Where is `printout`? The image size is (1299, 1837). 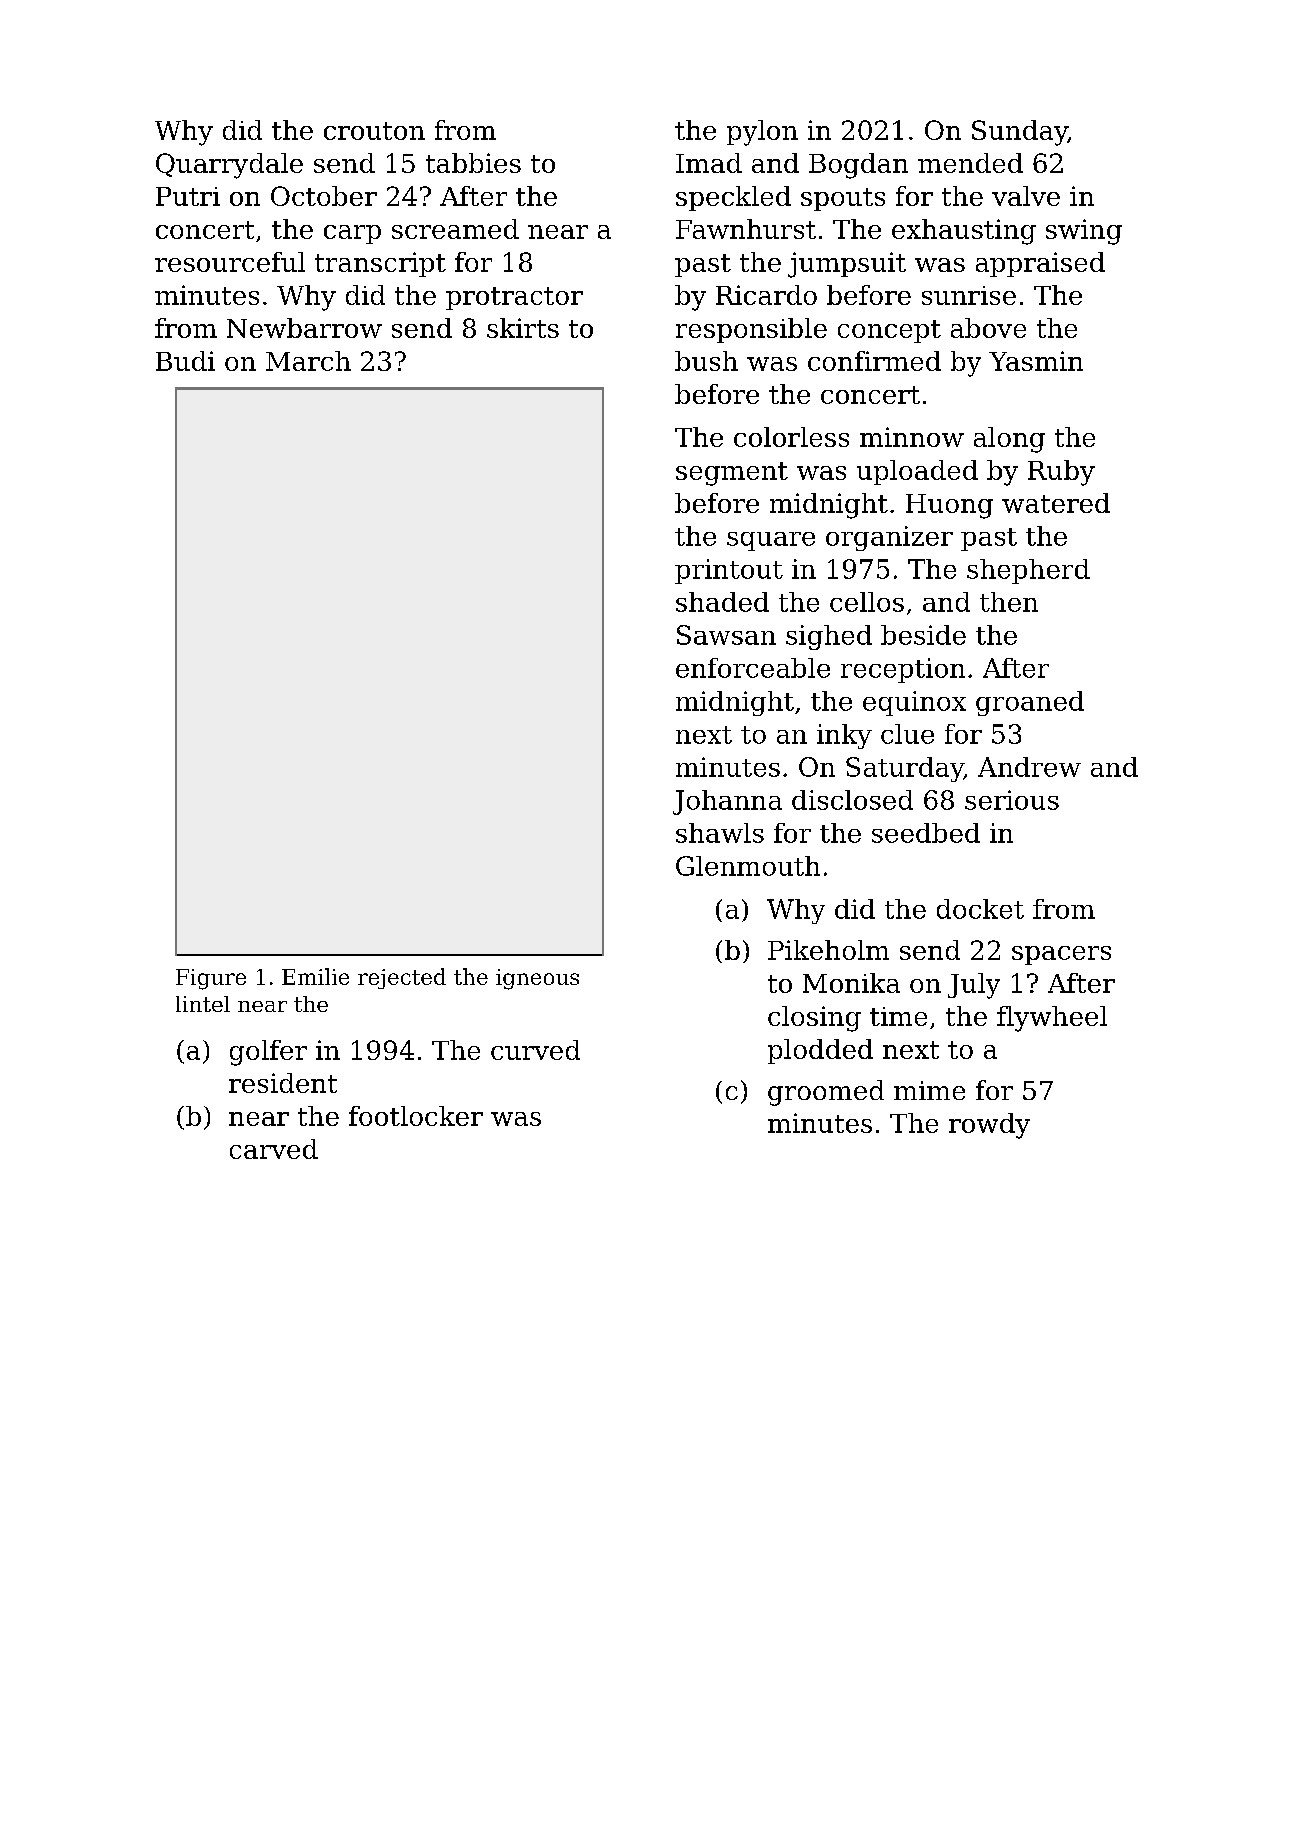 printout is located at coordinates (729, 571).
